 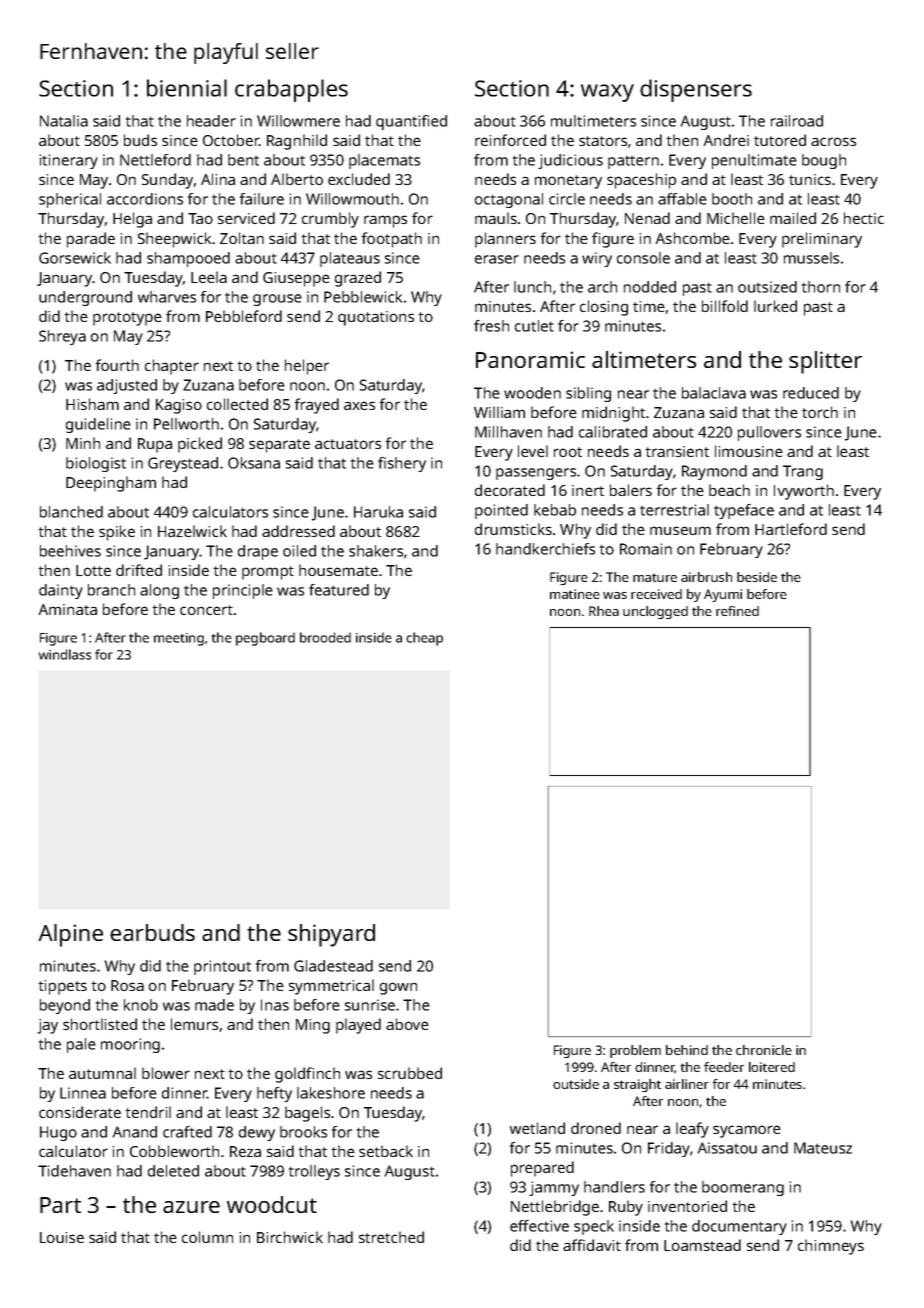 I want to click on Reza, so click(x=245, y=1151).
